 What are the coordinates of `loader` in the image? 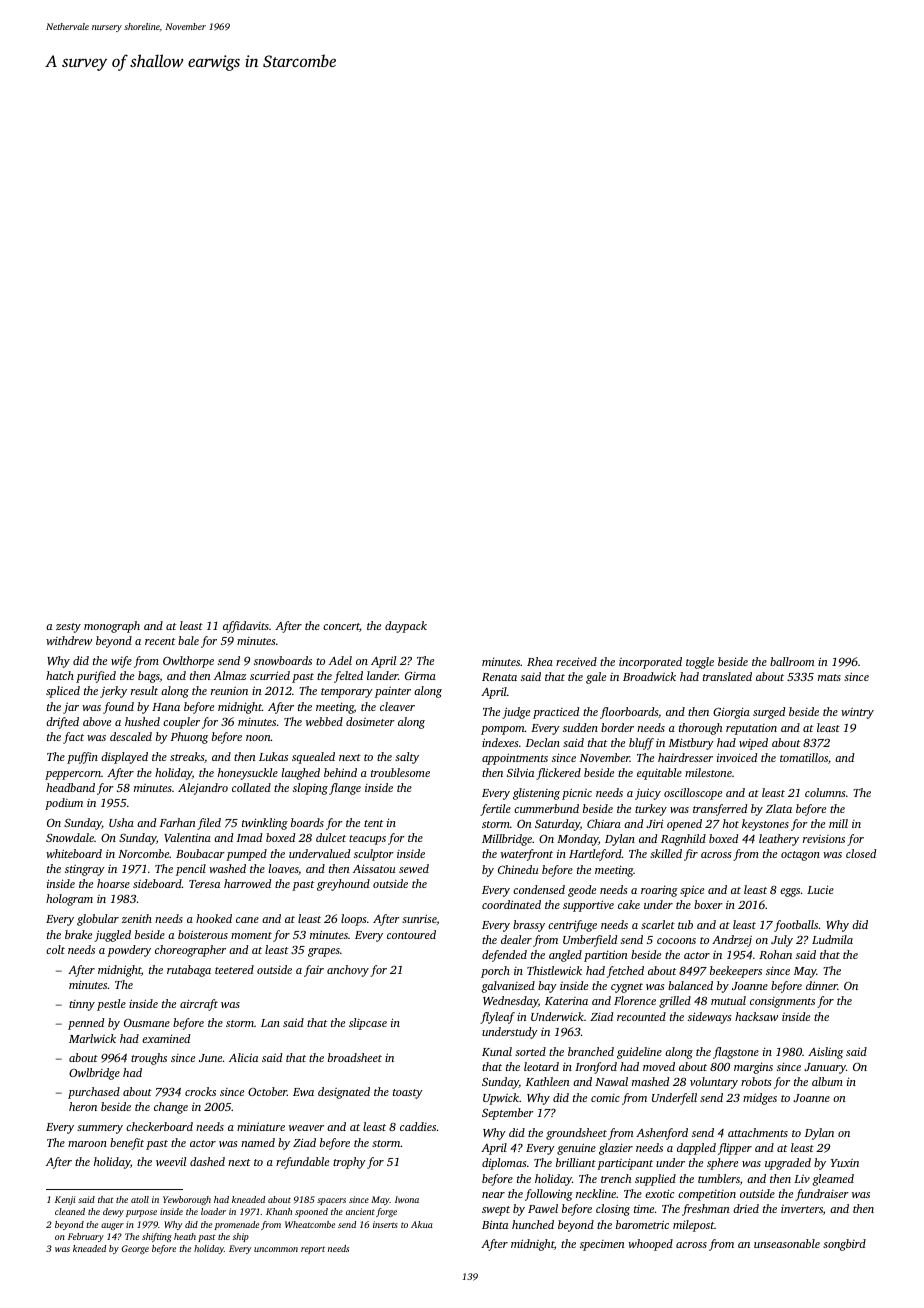 It's located at (213, 1211).
